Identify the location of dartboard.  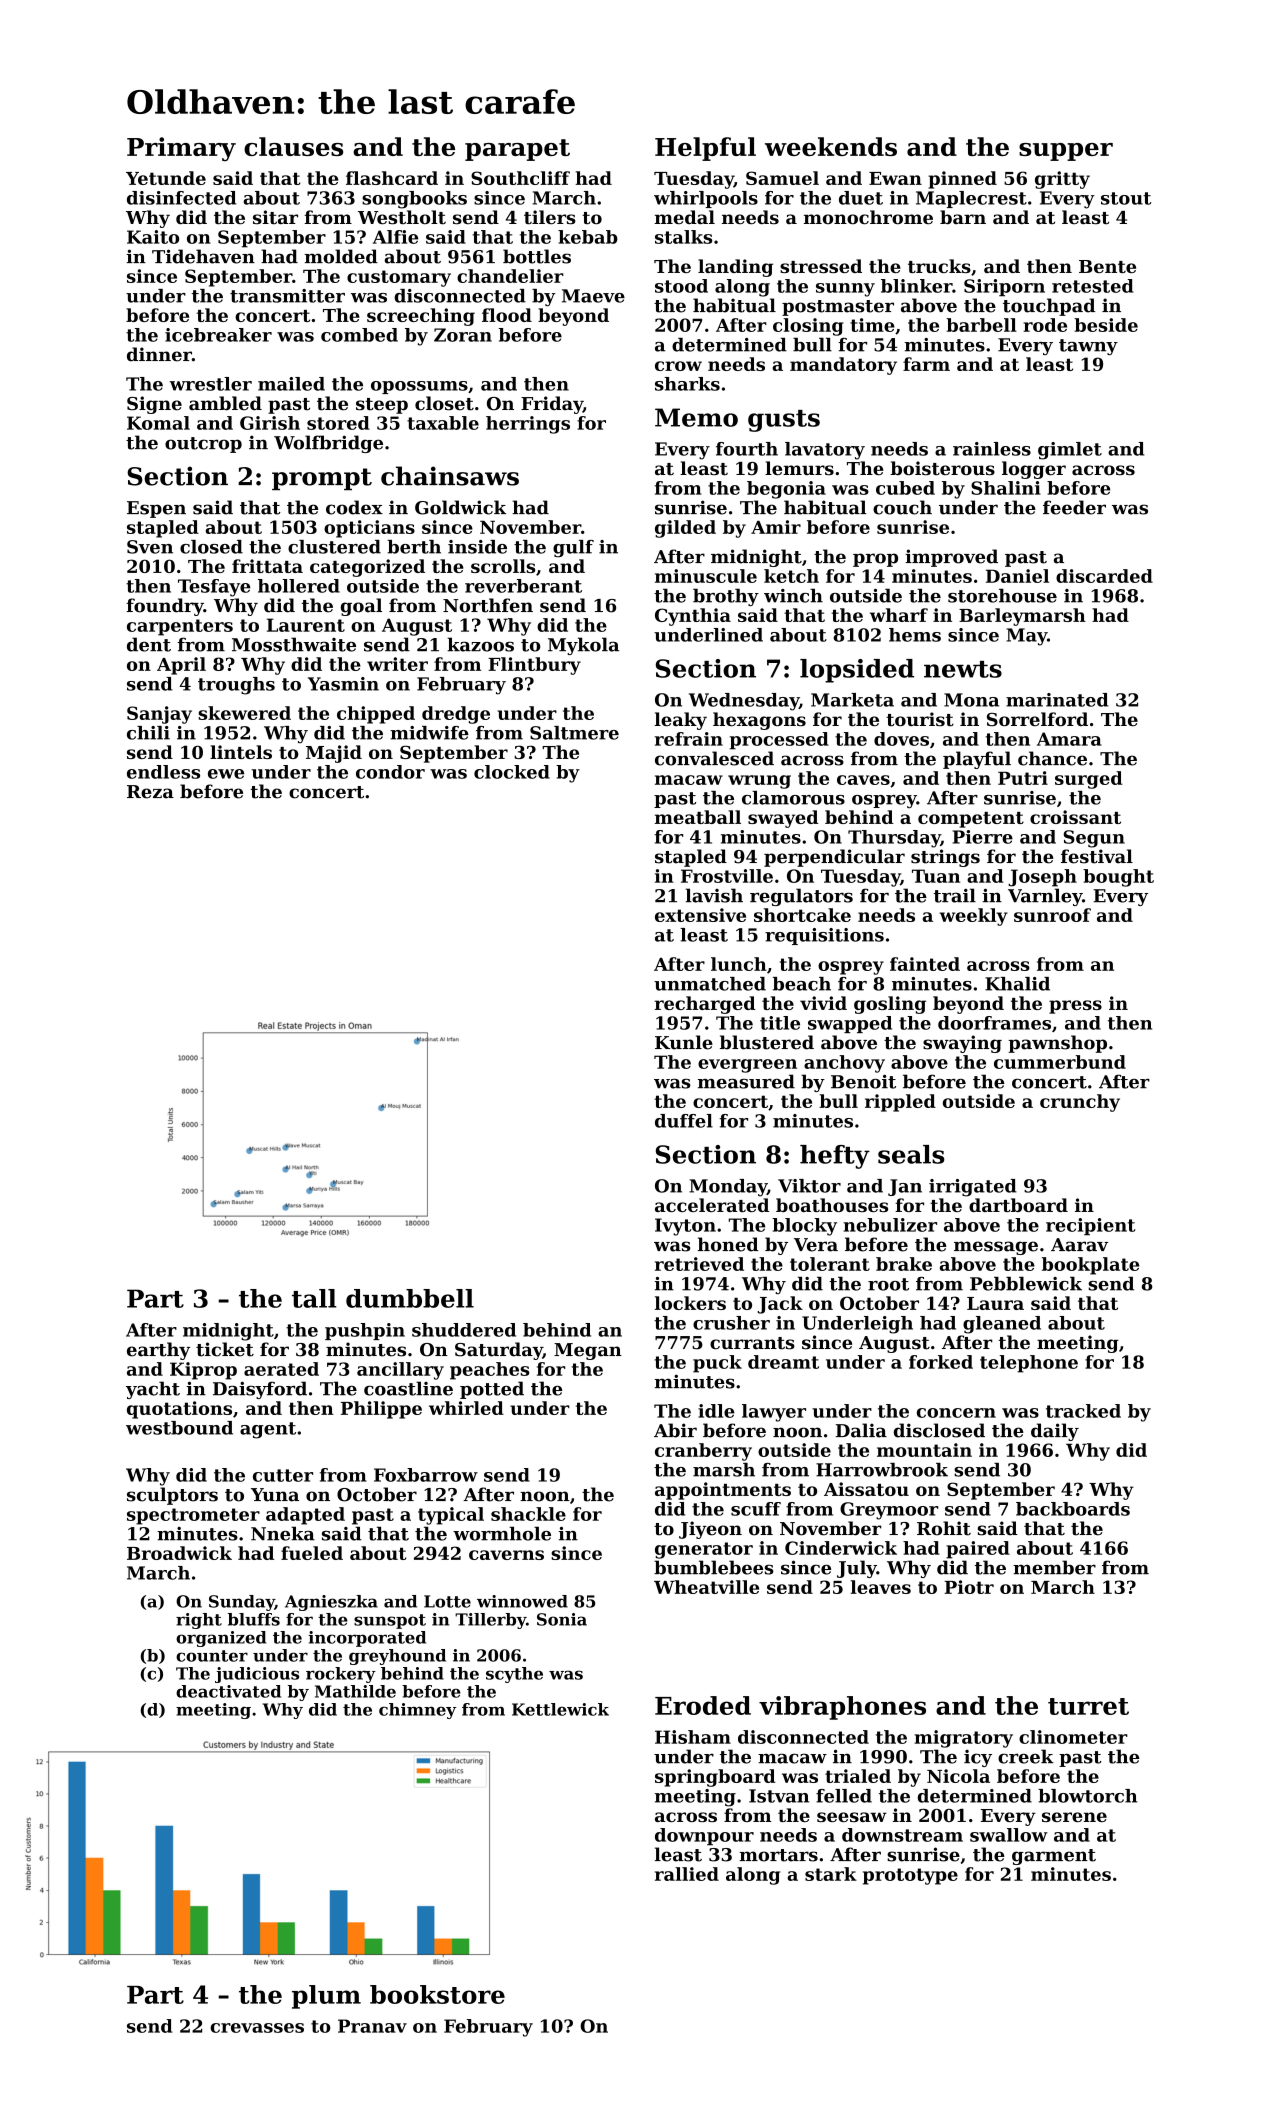
(1018, 1205).
